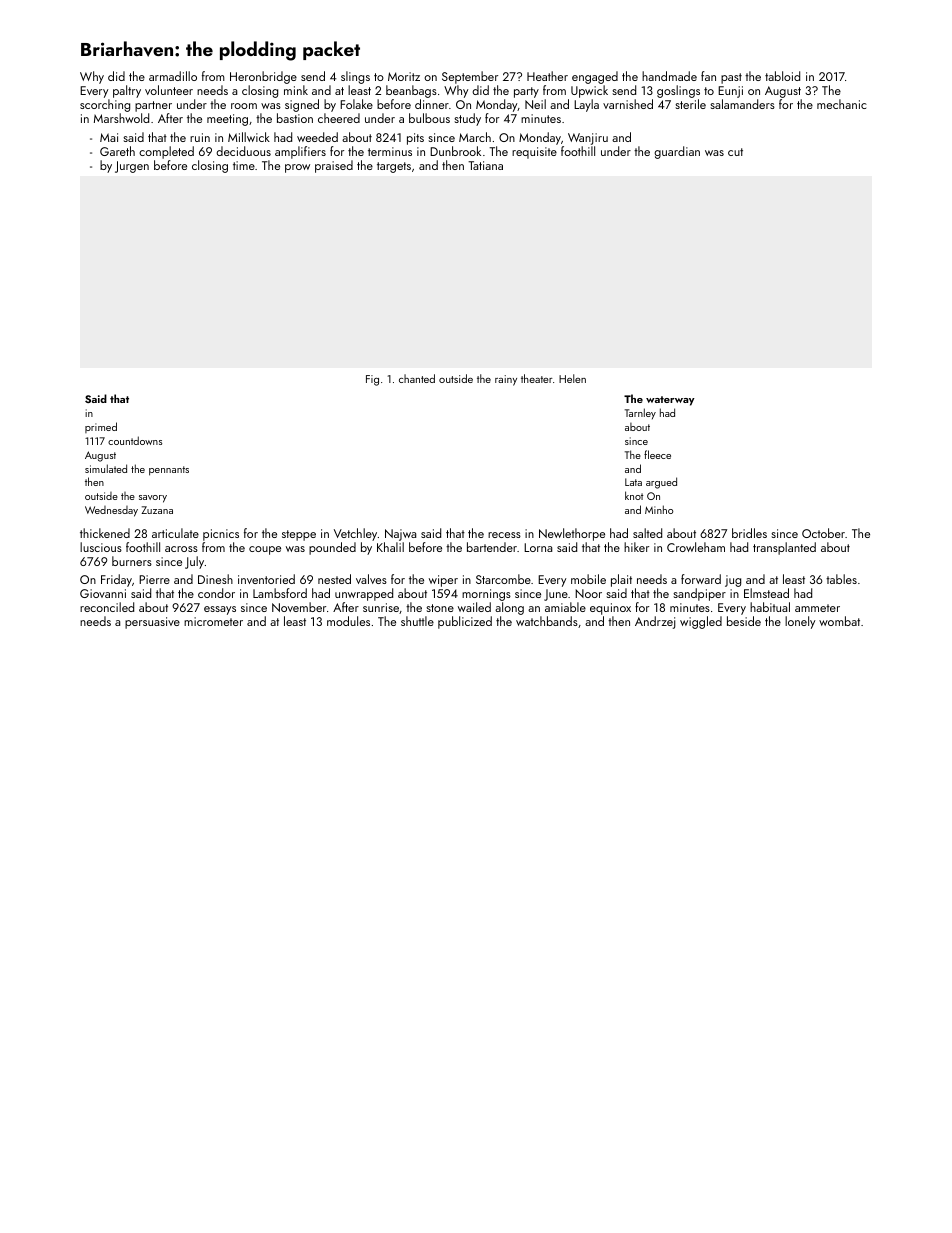 The width and height of the screenshot is (952, 1233). Describe the element at coordinates (690, 104) in the screenshot. I see `sterile` at that location.
